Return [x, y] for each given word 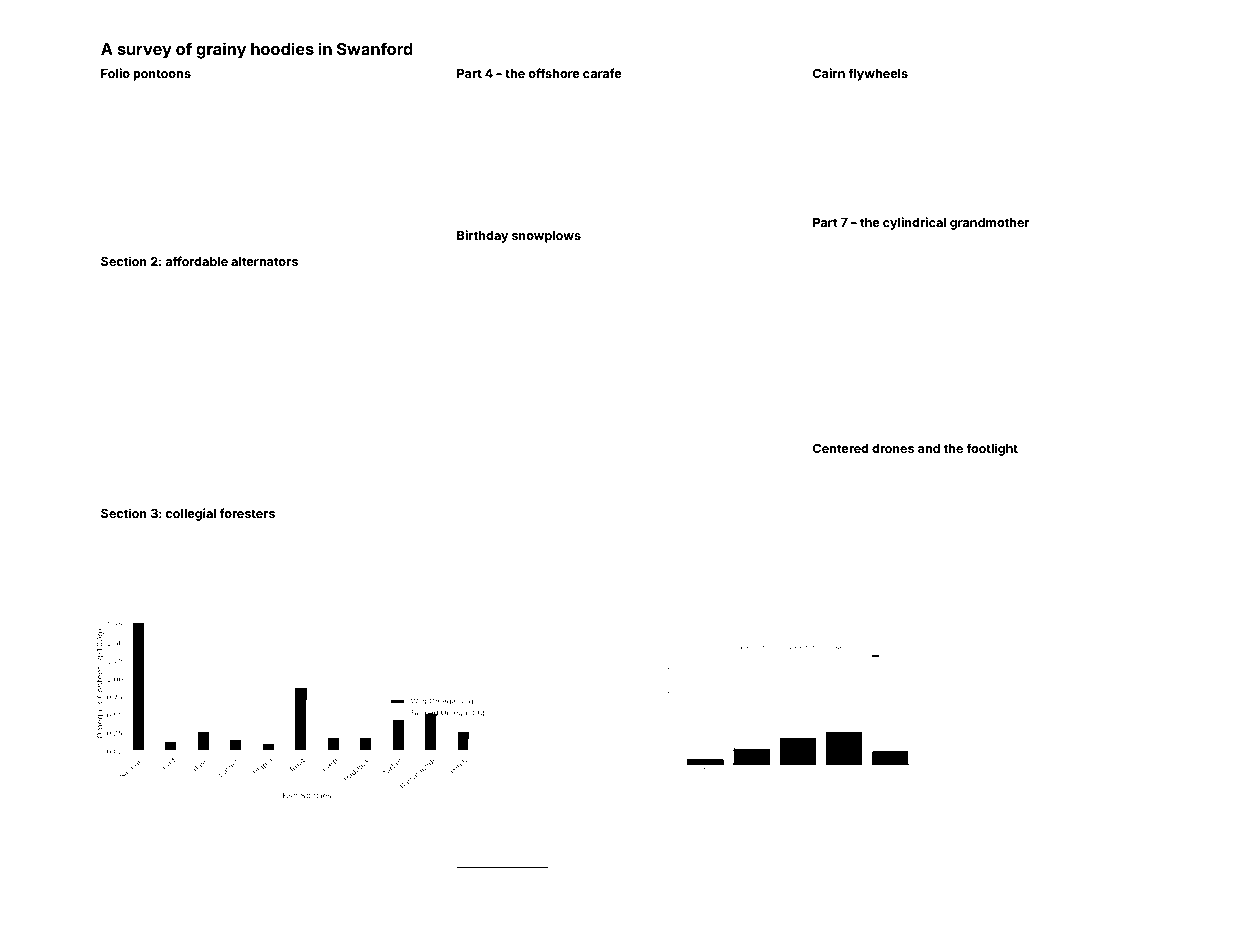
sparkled [631, 517]
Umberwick [1017, 144]
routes [116, 371]
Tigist [544, 119]
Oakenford [502, 470]
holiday [246, 184]
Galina [247, 532]
